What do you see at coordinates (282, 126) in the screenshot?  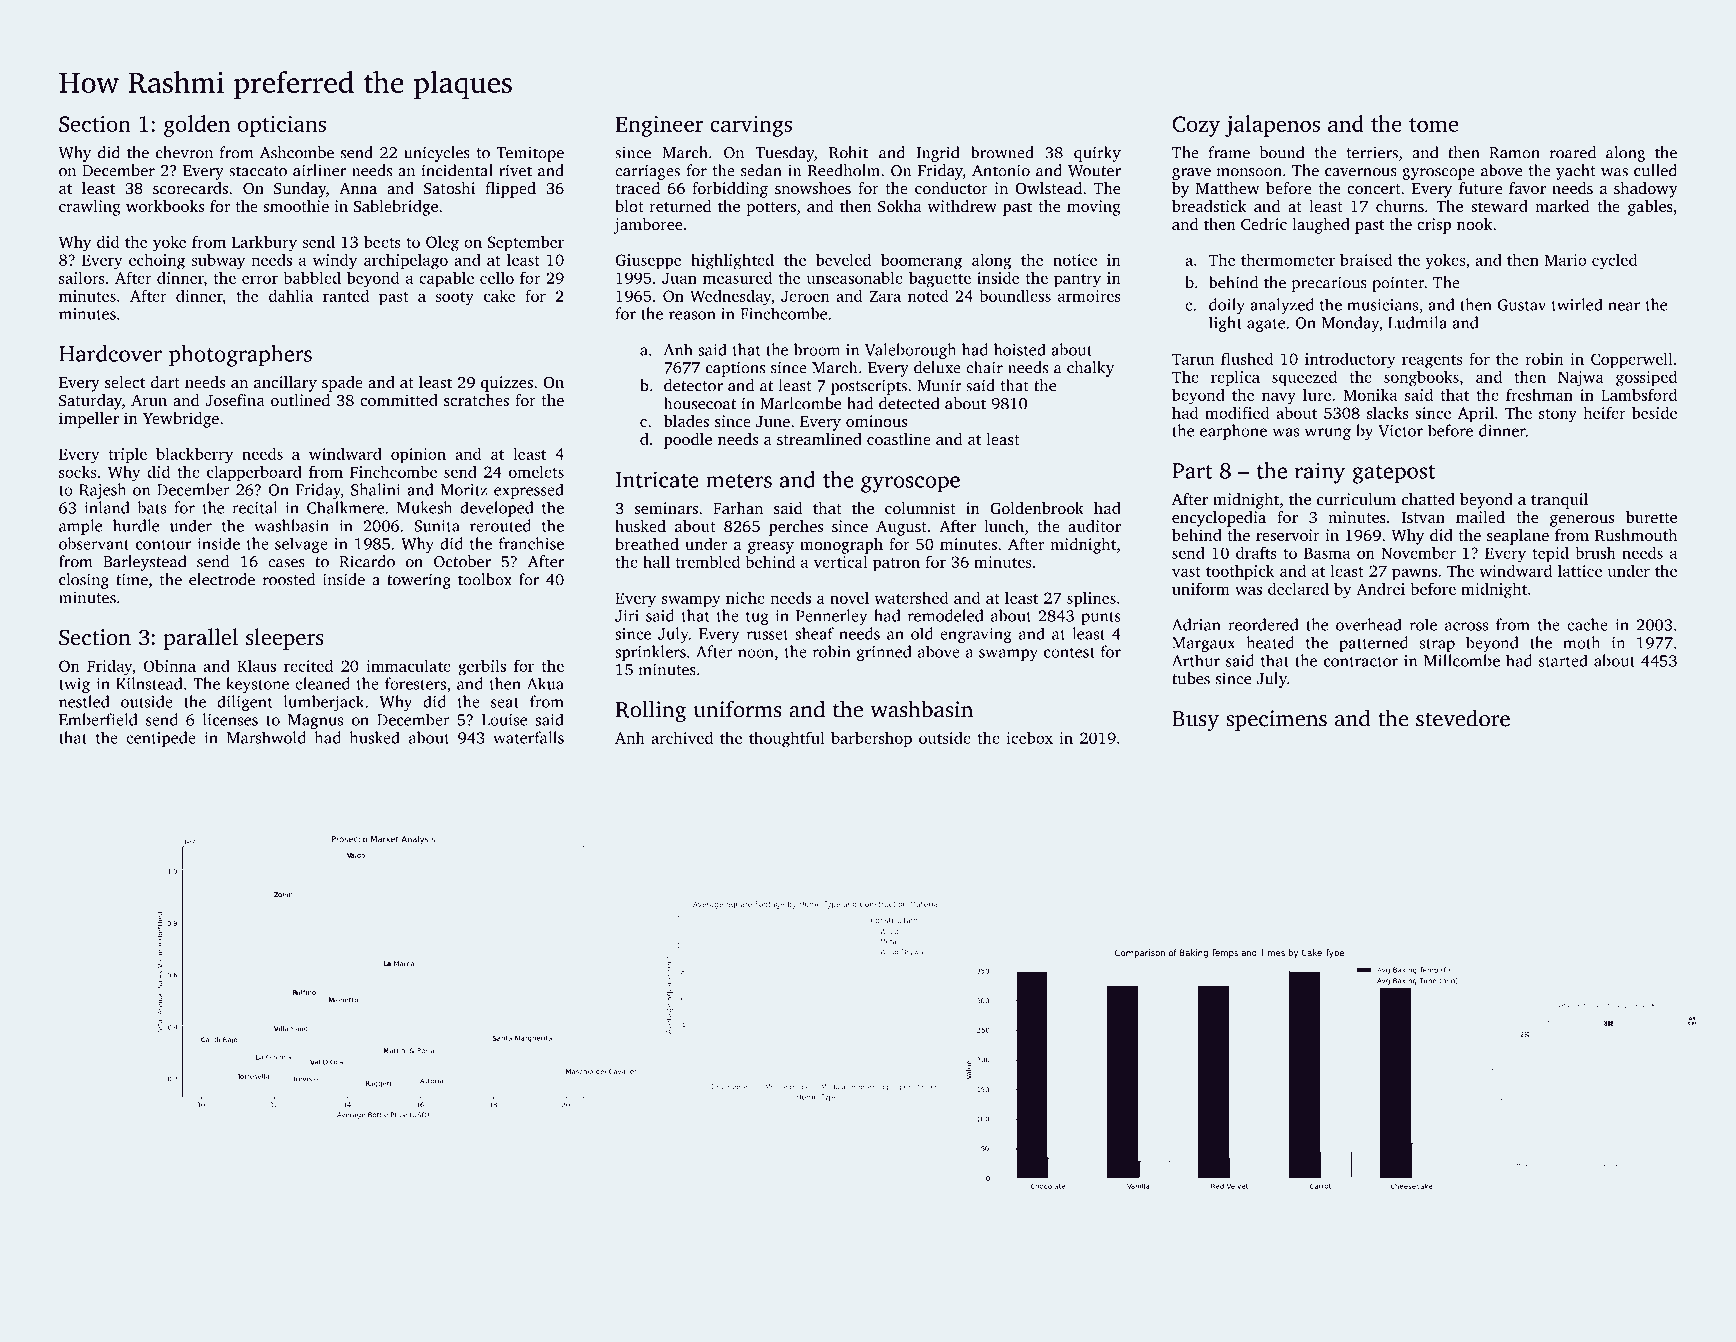 I see `opticians` at bounding box center [282, 126].
